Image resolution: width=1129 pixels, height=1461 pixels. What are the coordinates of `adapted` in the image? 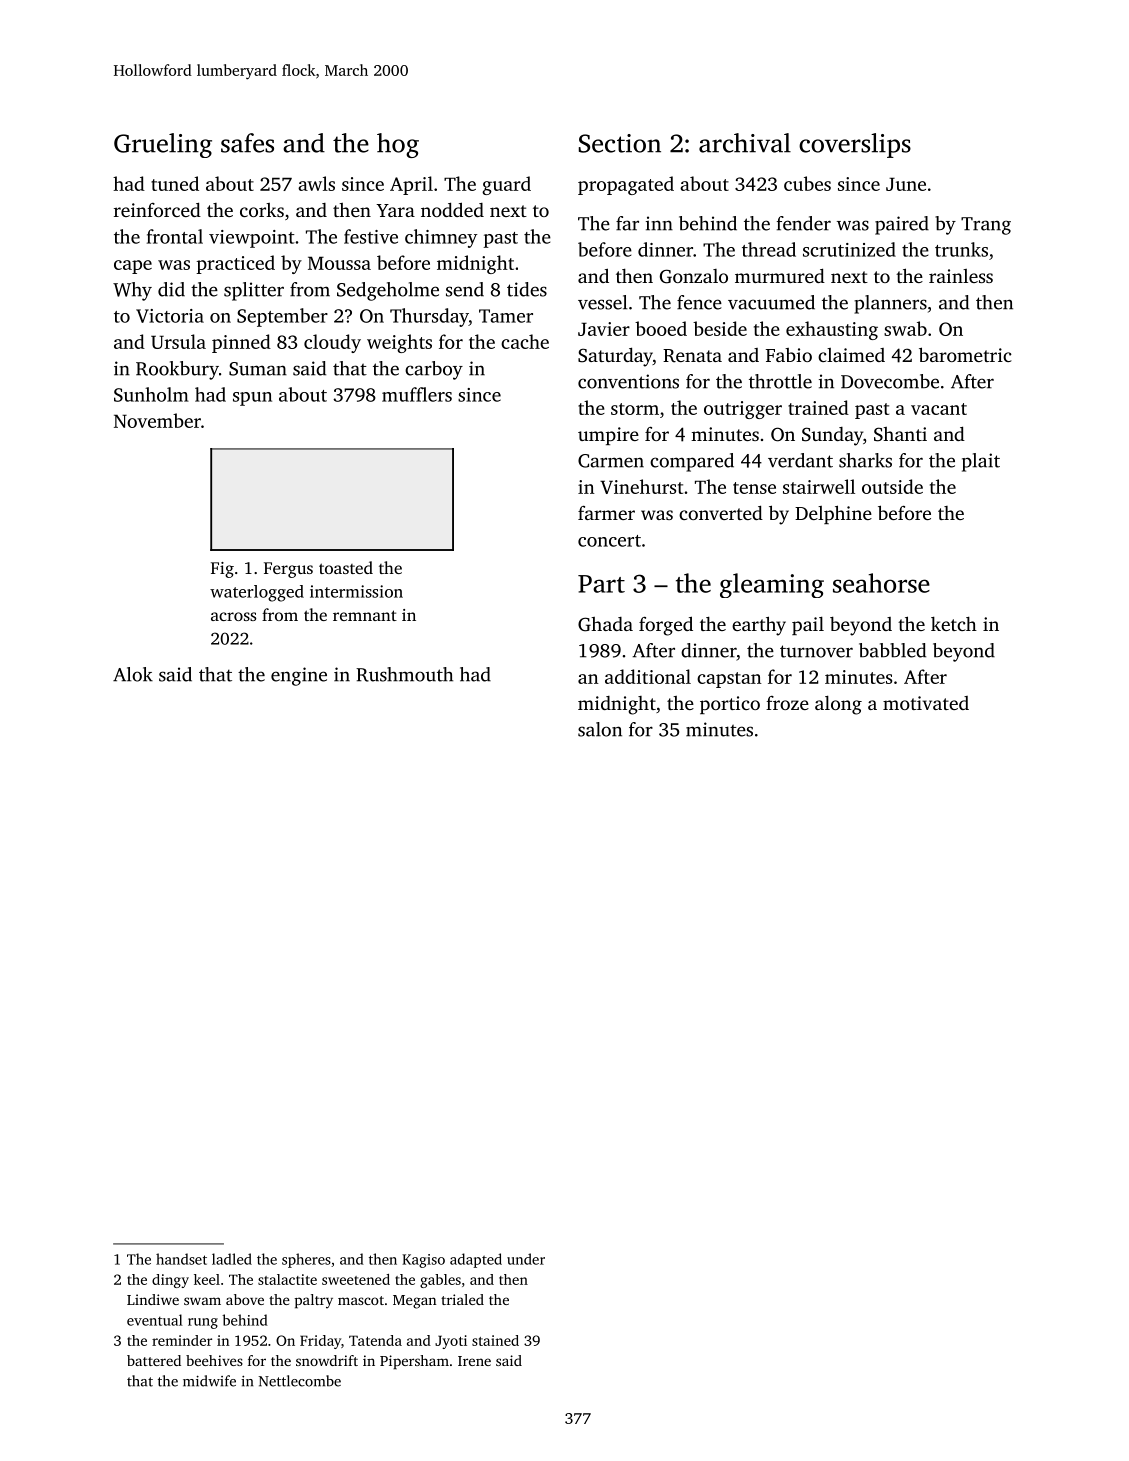 It's located at (476, 1260).
